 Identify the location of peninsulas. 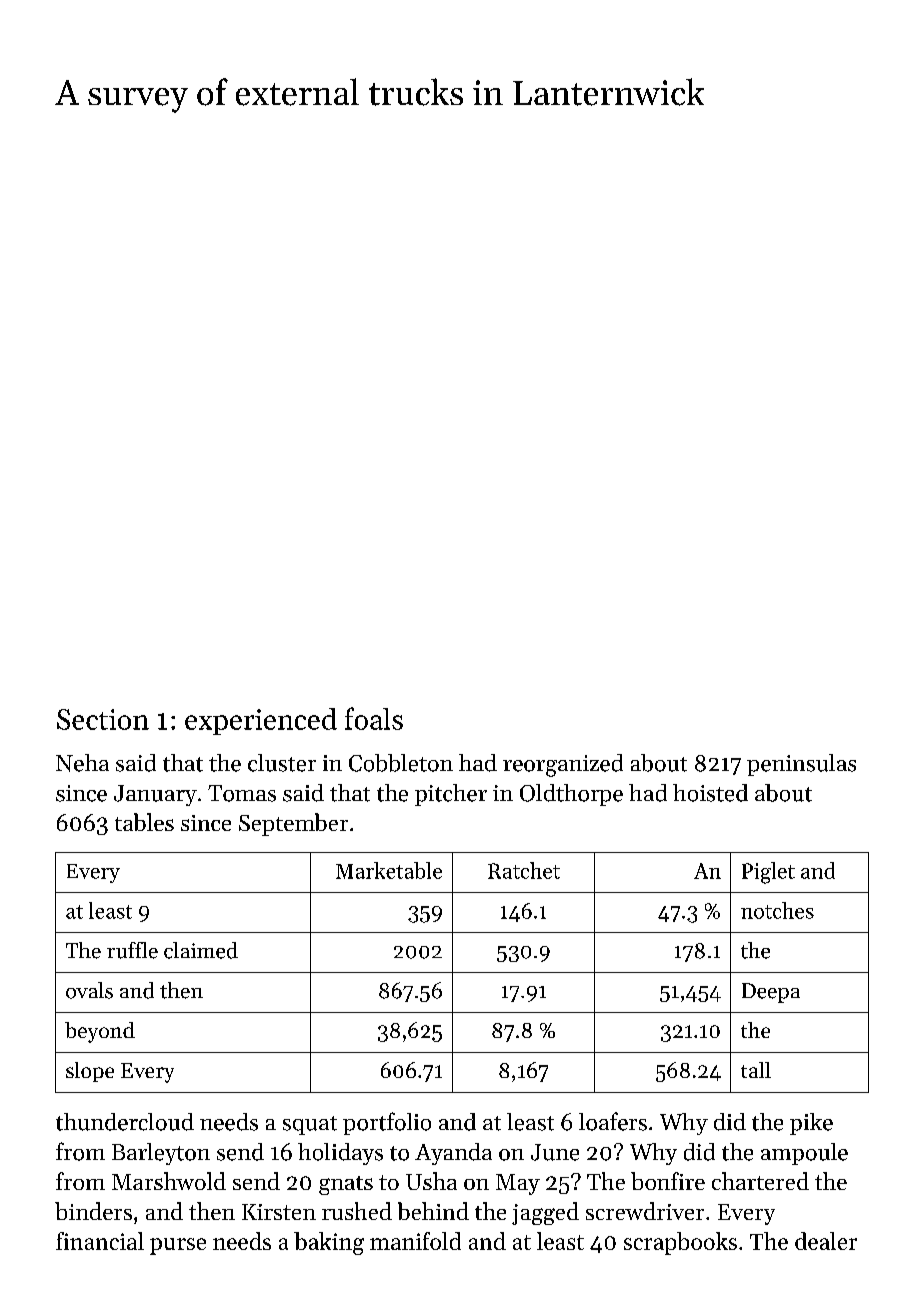
(801, 765).
